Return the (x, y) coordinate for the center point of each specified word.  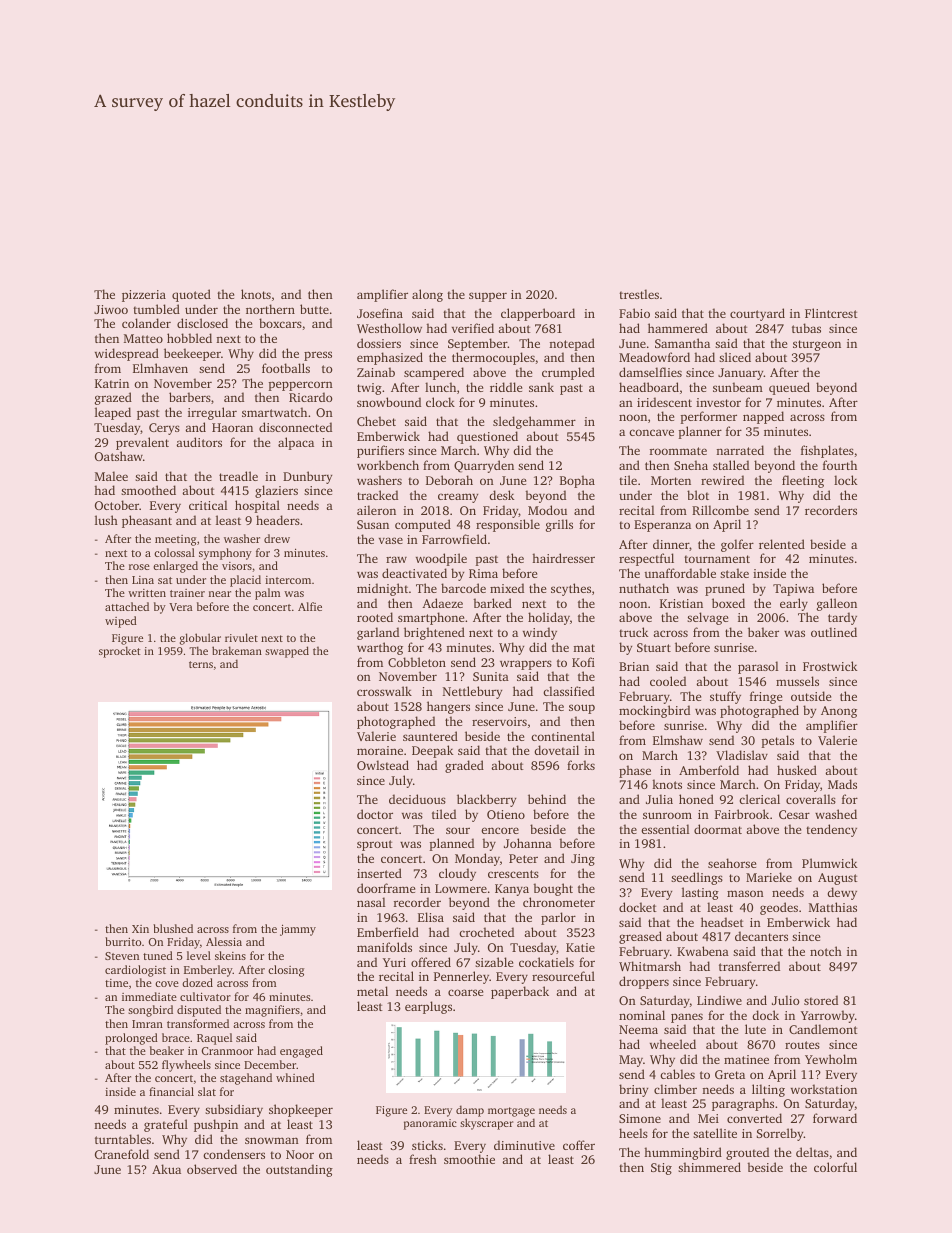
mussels (797, 681)
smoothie (469, 1159)
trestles (639, 294)
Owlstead (383, 765)
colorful (835, 1167)
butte (314, 309)
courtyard (757, 314)
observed (212, 1169)
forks (581, 765)
